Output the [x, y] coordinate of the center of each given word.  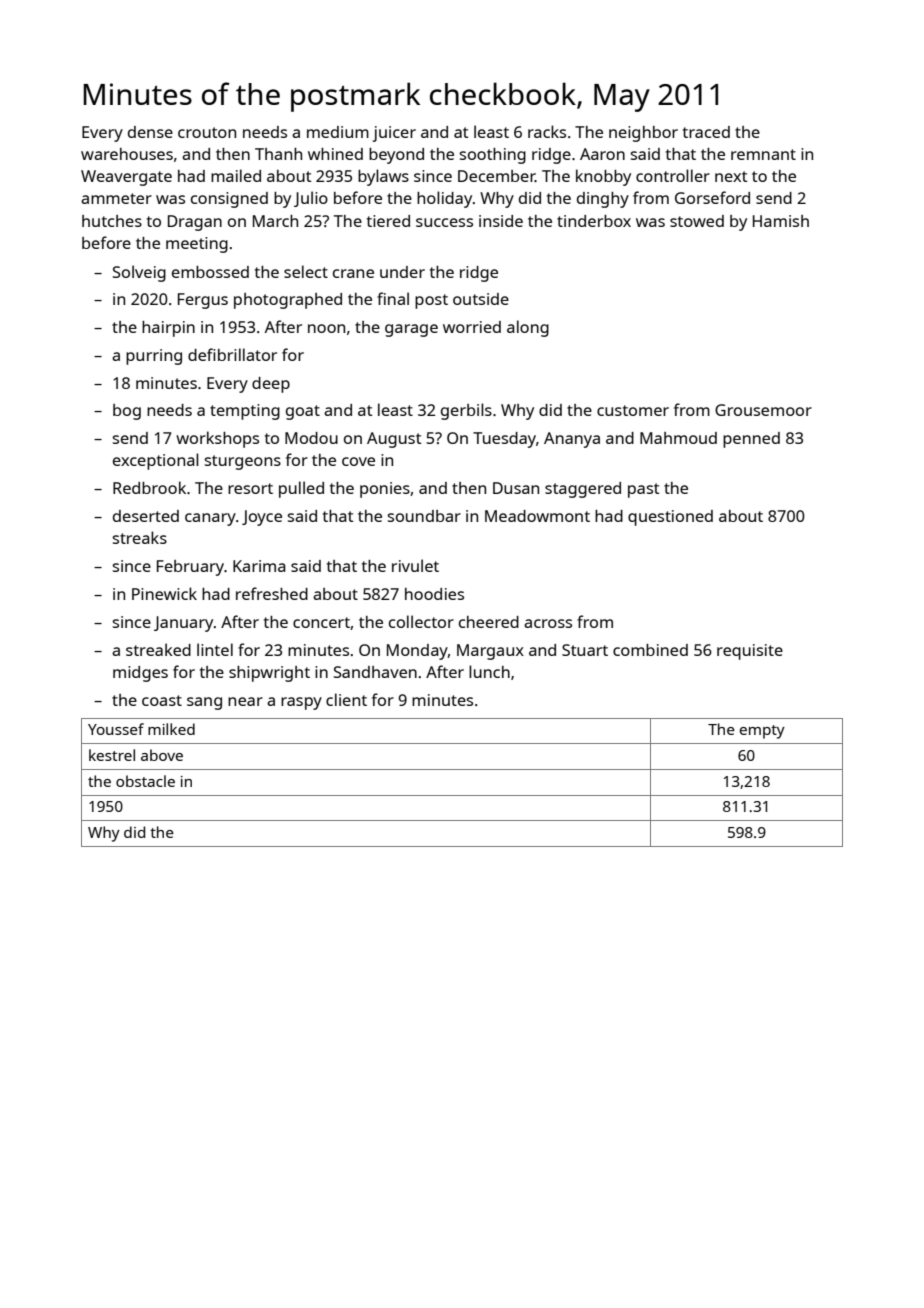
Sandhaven [375, 672]
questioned [670, 518]
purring [154, 357]
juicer [394, 134]
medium [338, 132]
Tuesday [504, 440]
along [528, 328]
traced [706, 132]
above [162, 755]
